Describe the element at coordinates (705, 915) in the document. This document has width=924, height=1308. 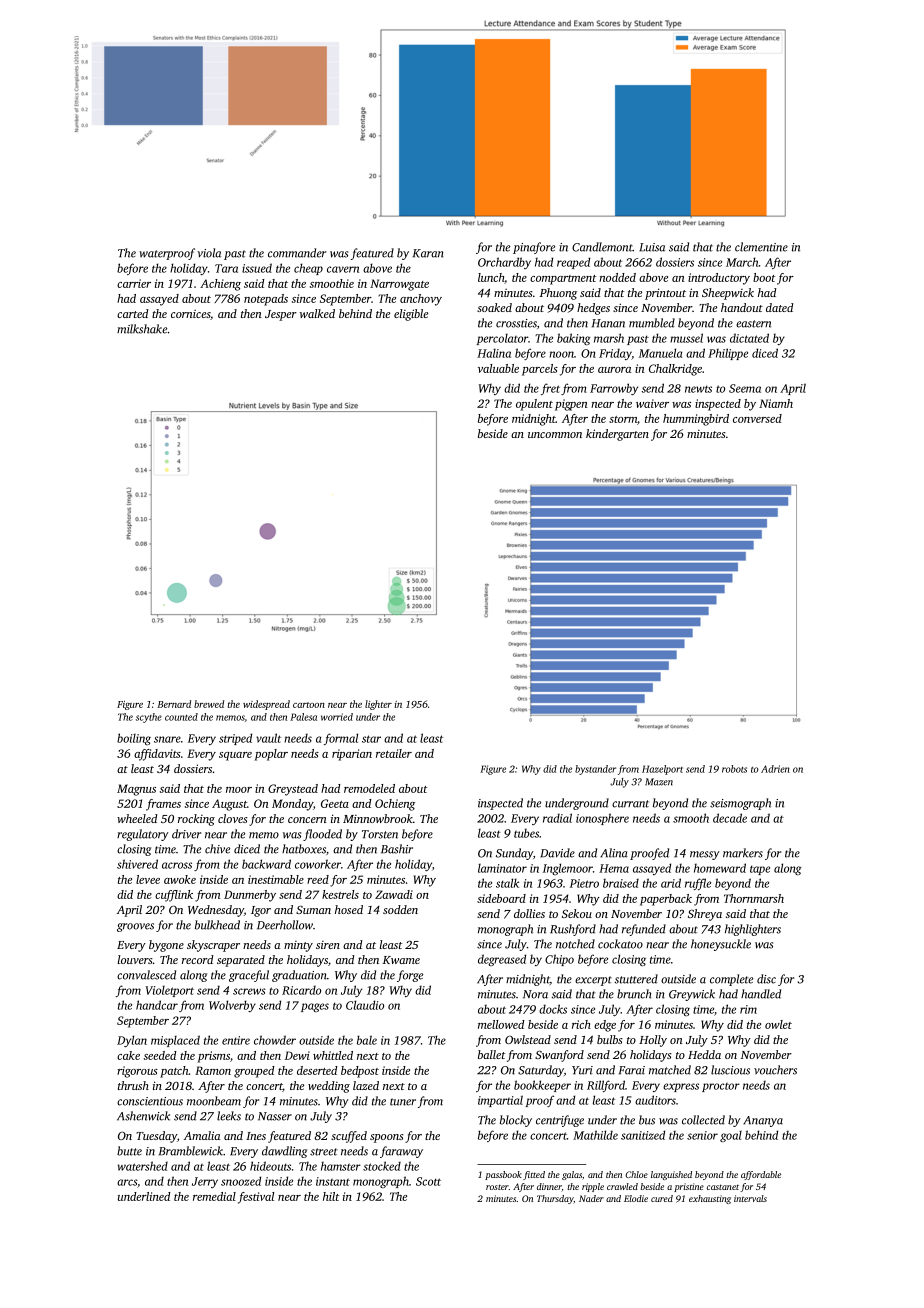
I see `Shreya` at that location.
